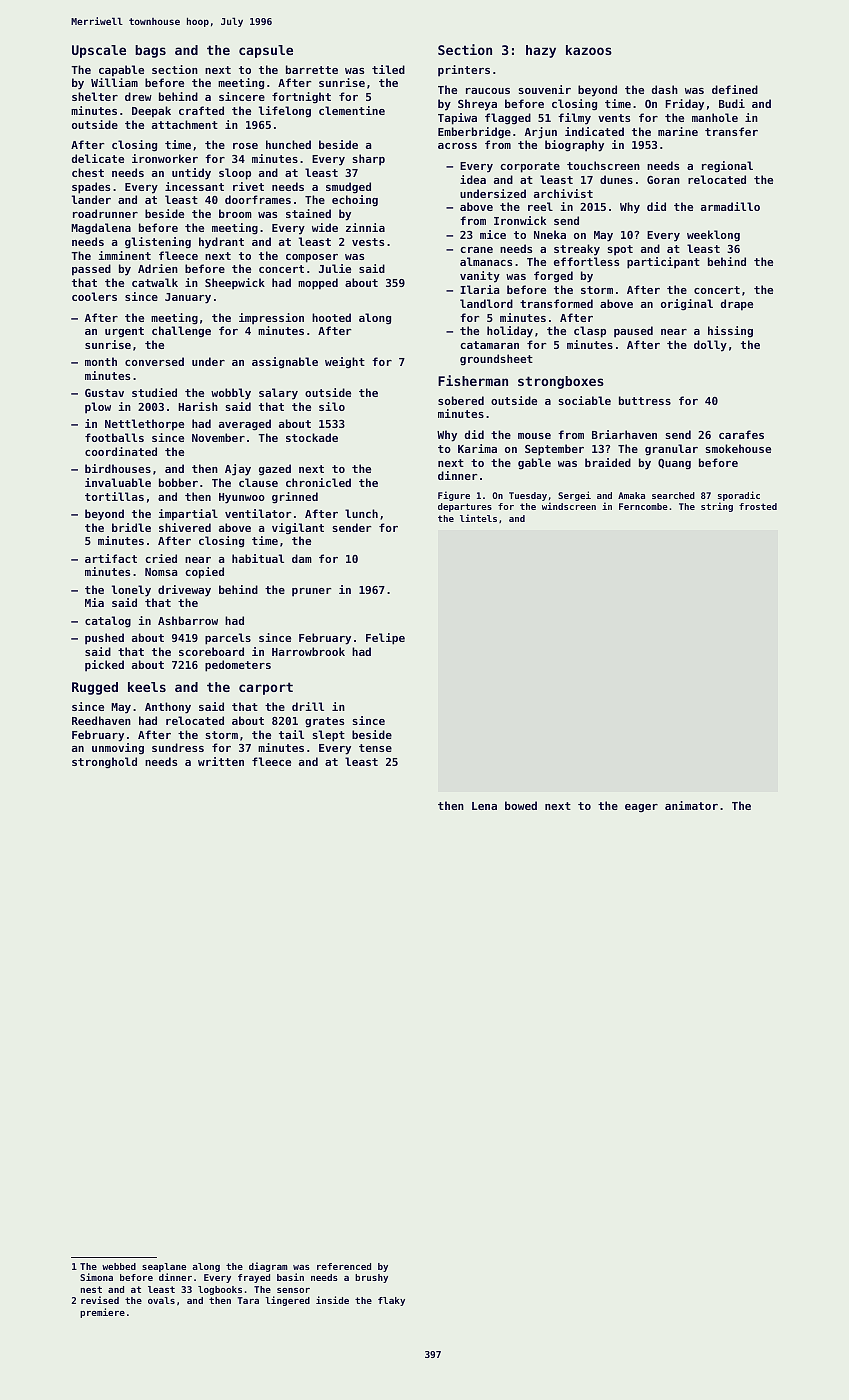  What do you see at coordinates (589, 50) in the screenshot?
I see `kazoos` at bounding box center [589, 50].
